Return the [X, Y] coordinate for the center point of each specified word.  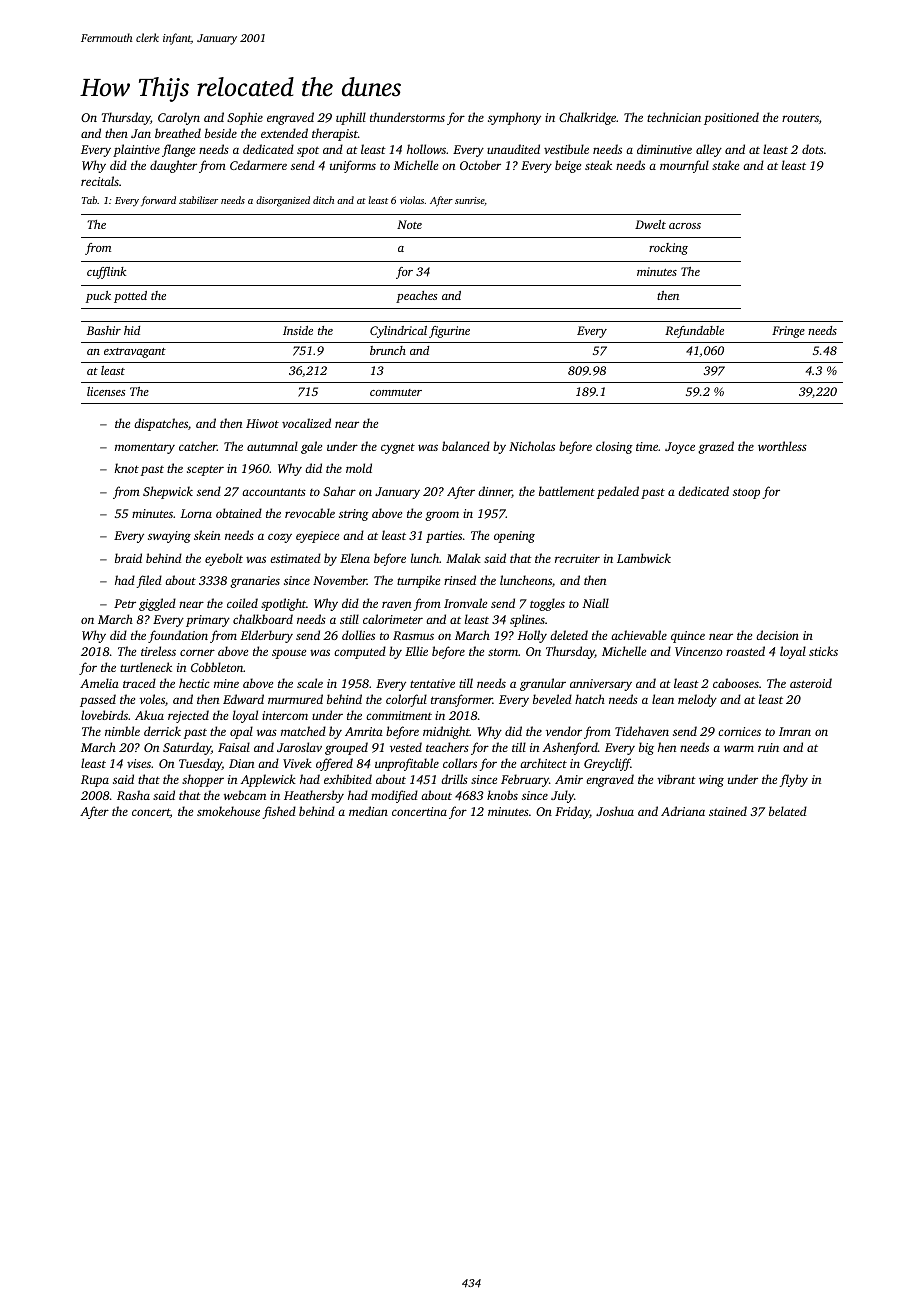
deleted [569, 635]
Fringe [788, 332]
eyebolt [224, 559]
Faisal [234, 747]
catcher [198, 446]
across [685, 226]
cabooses [736, 683]
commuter [396, 392]
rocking [668, 249]
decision [777, 635]
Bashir [104, 330]
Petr [125, 603]
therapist [335, 134]
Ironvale [465, 603]
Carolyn [179, 118]
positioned [731, 118]
